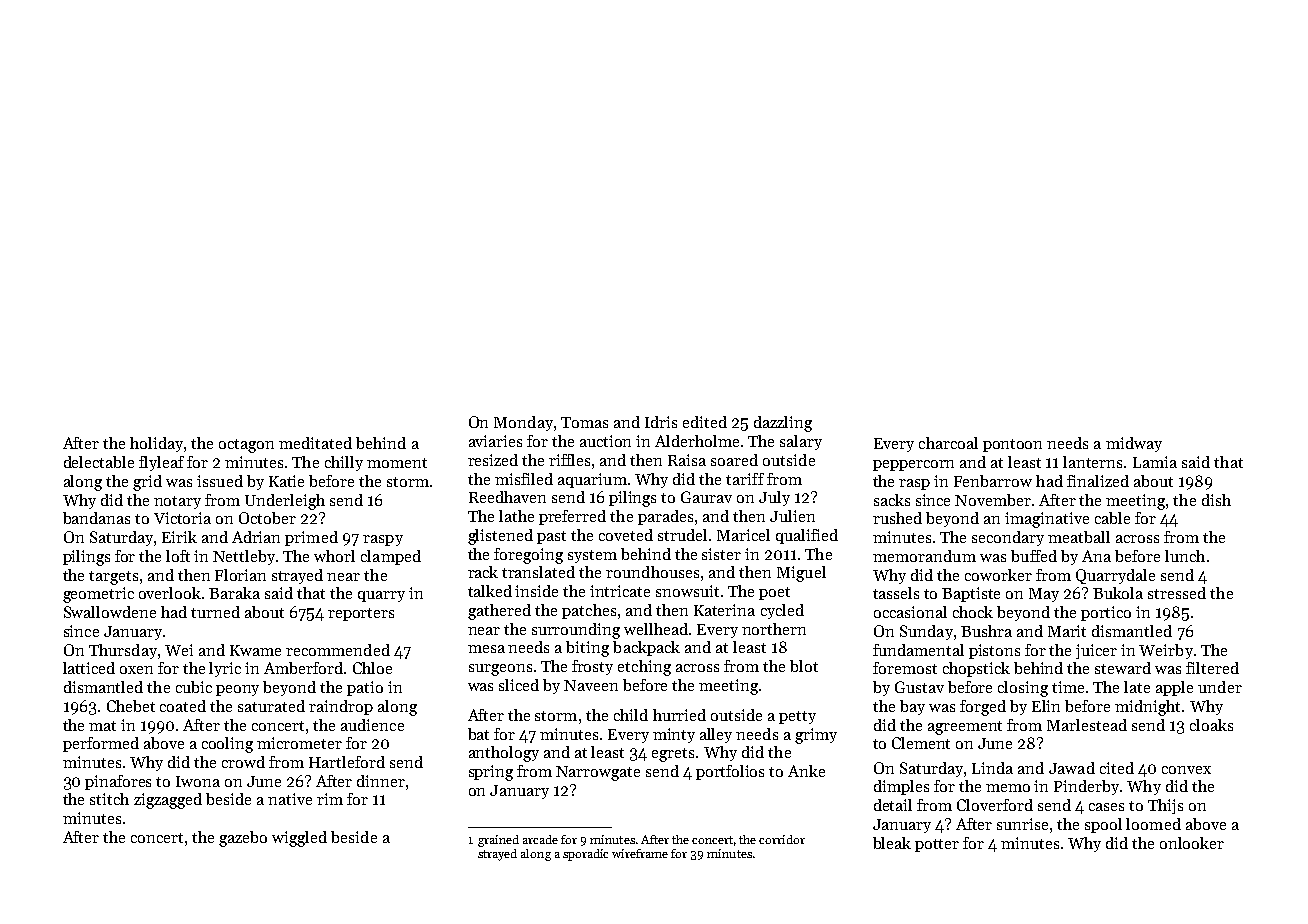 The height and width of the screenshot is (924, 1308). What do you see at coordinates (507, 497) in the screenshot?
I see `Reedhaven` at bounding box center [507, 497].
